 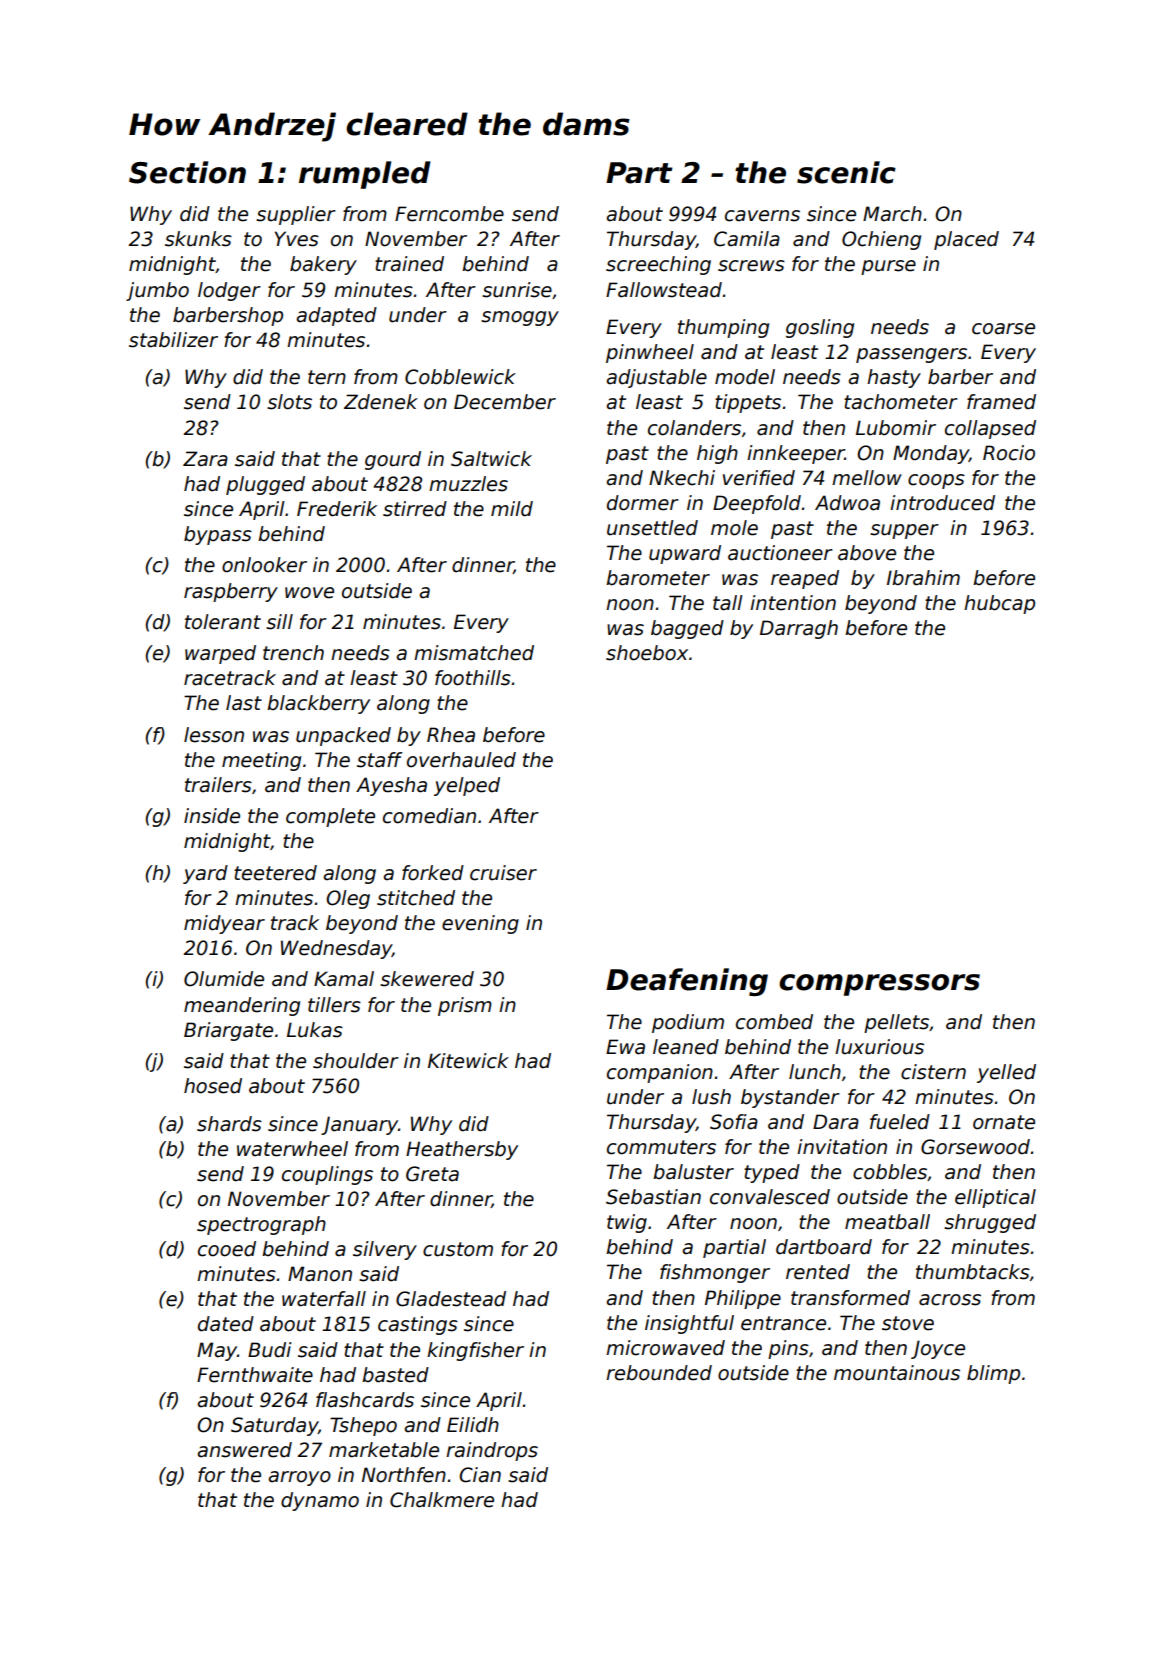 What do you see at coordinates (846, 172) in the document?
I see `scenic` at bounding box center [846, 172].
